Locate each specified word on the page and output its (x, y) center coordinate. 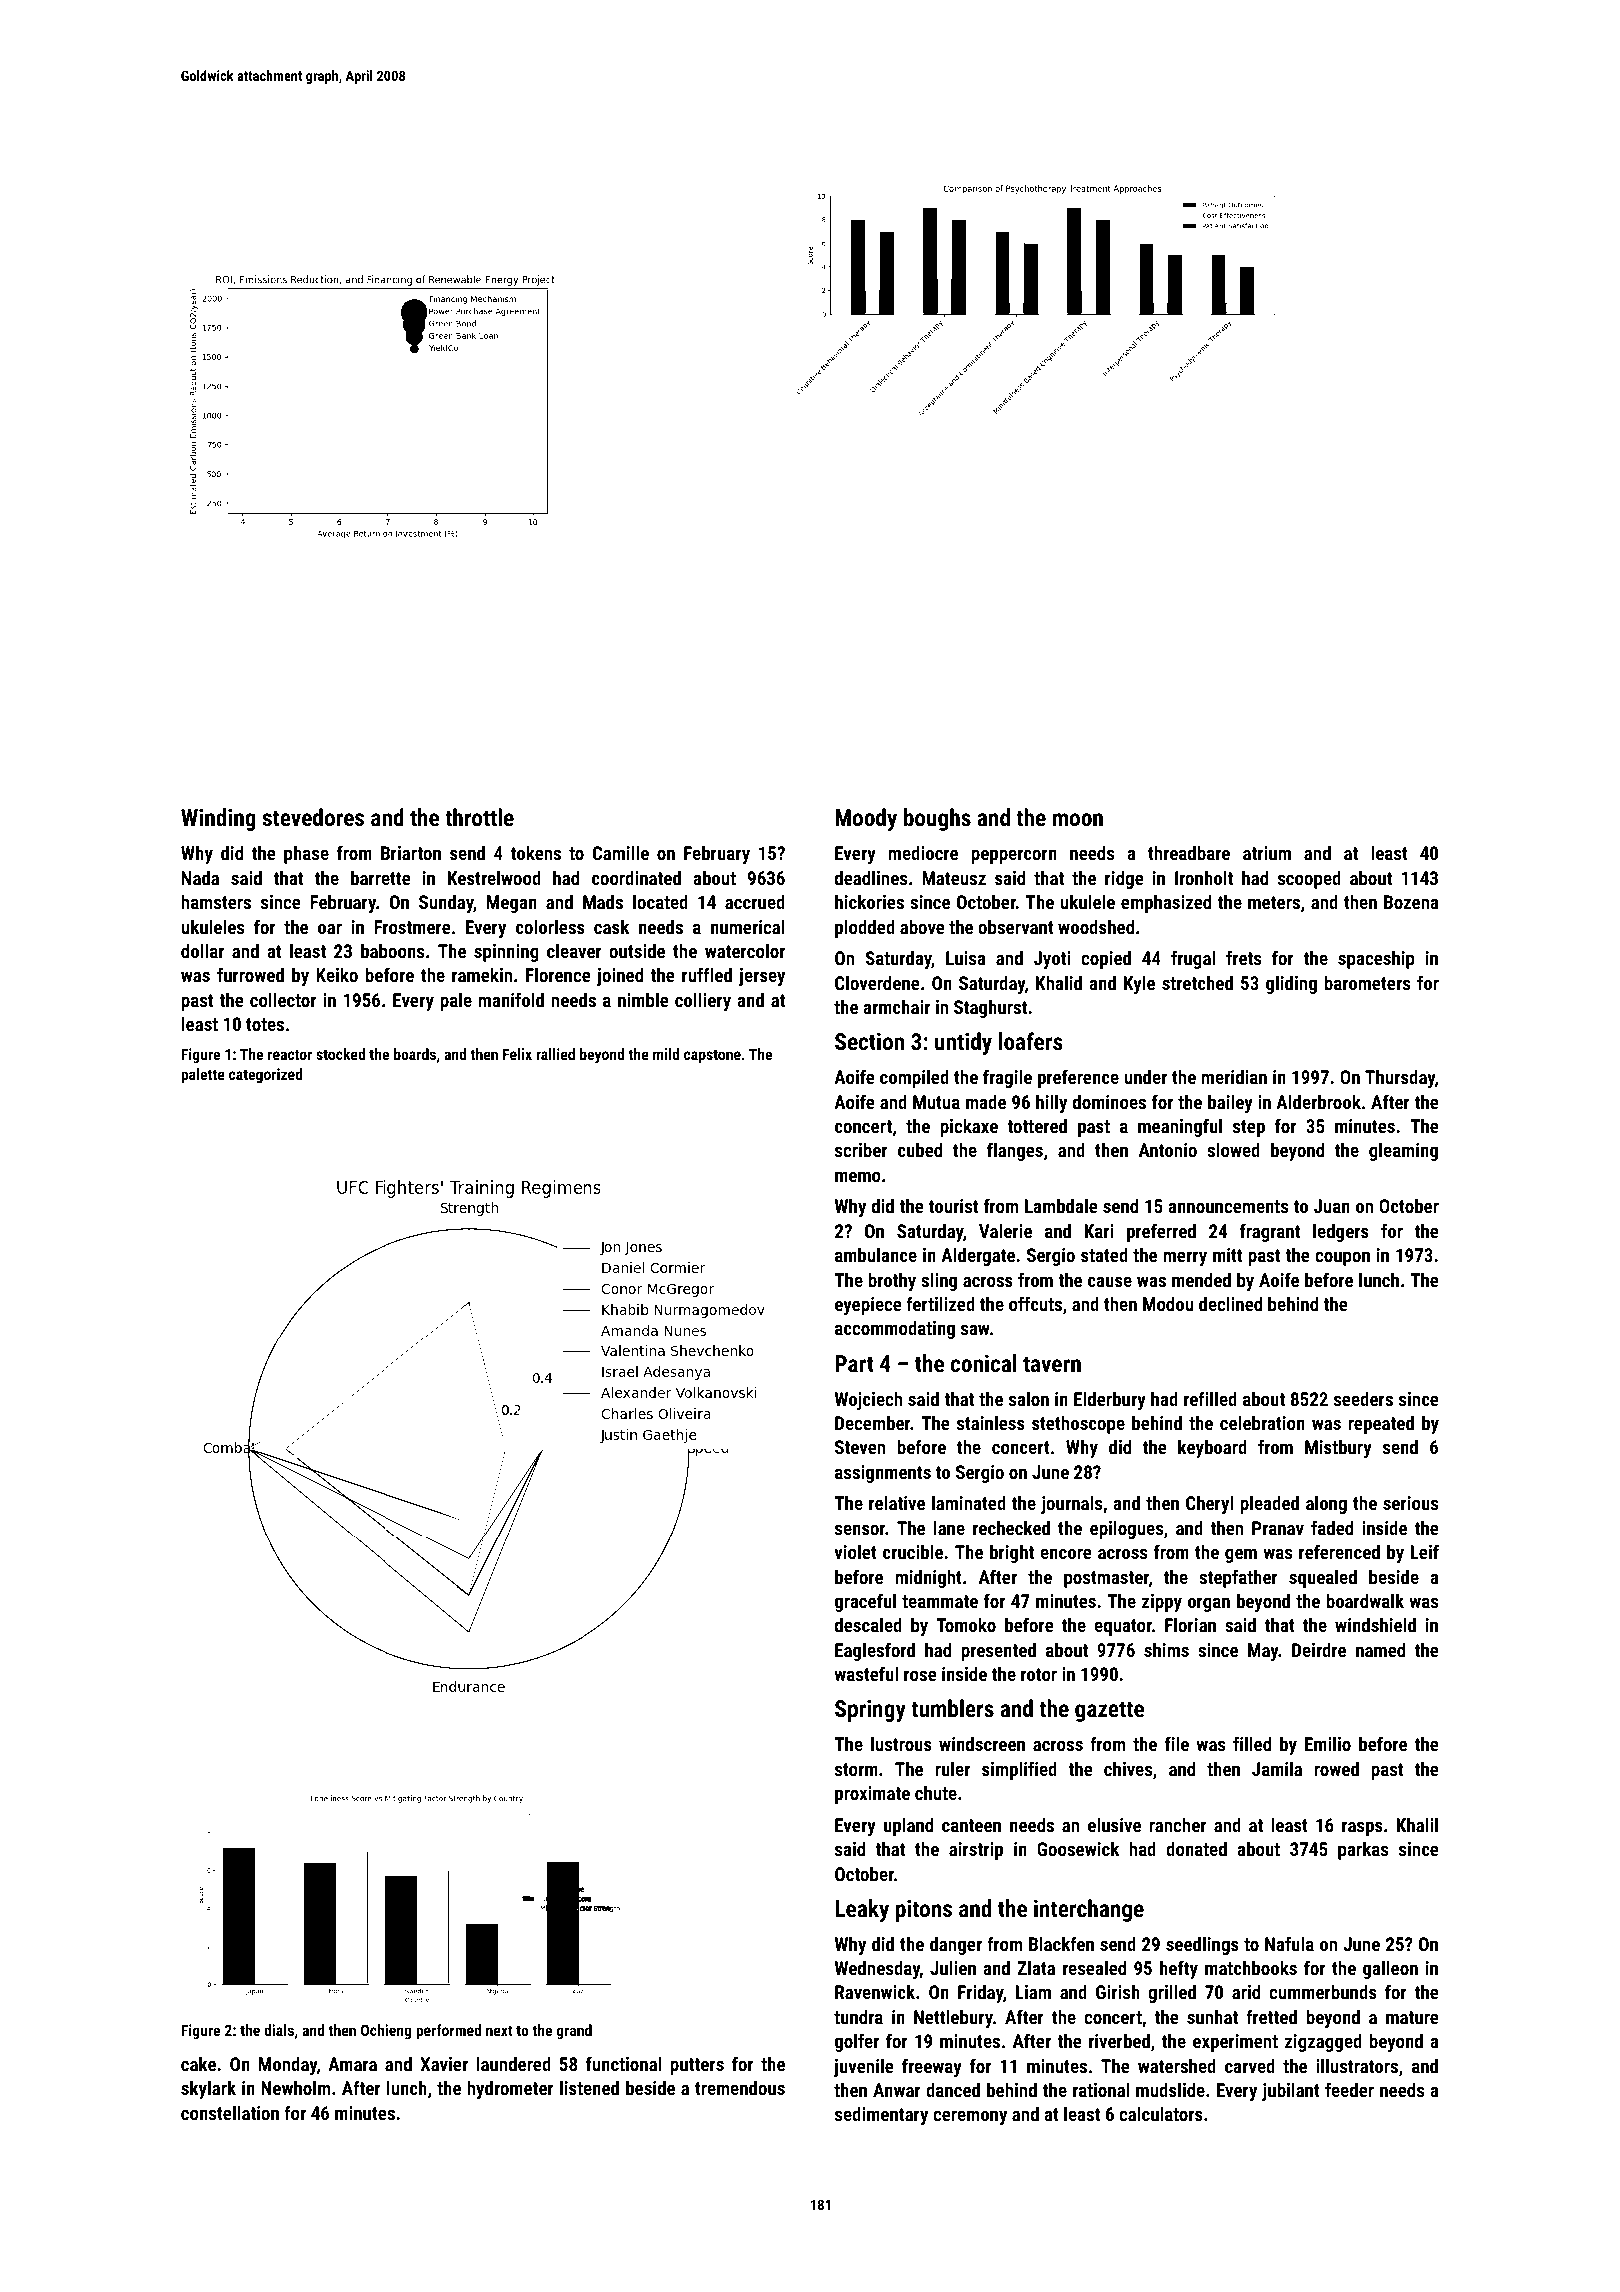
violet (855, 1551)
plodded (865, 928)
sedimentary (881, 2115)
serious (1410, 1503)
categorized (266, 1076)
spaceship (1376, 959)
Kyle (1139, 984)
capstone (712, 1056)
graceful (865, 1602)
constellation (230, 2112)
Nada (200, 877)
